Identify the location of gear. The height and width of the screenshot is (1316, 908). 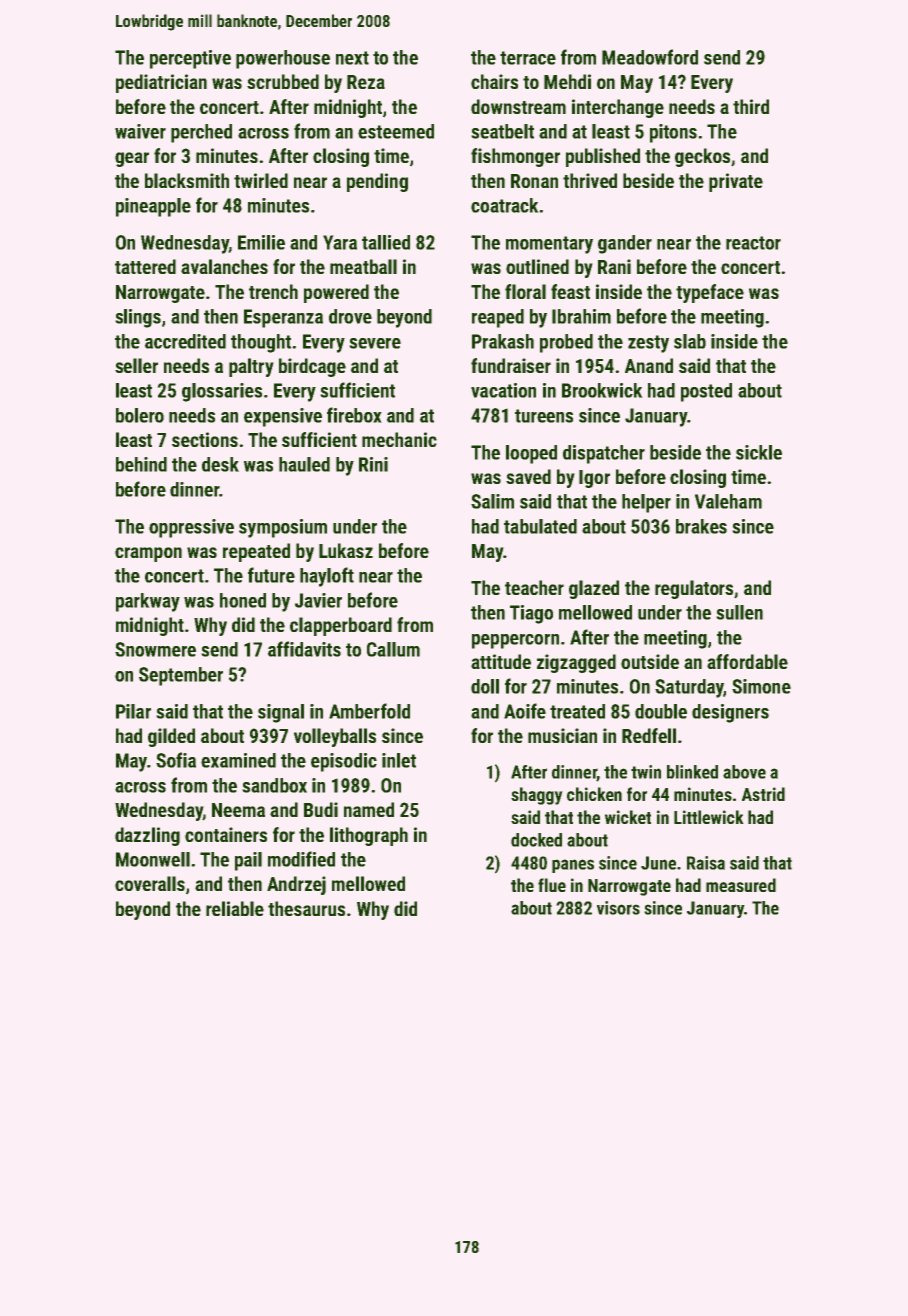
(132, 159).
